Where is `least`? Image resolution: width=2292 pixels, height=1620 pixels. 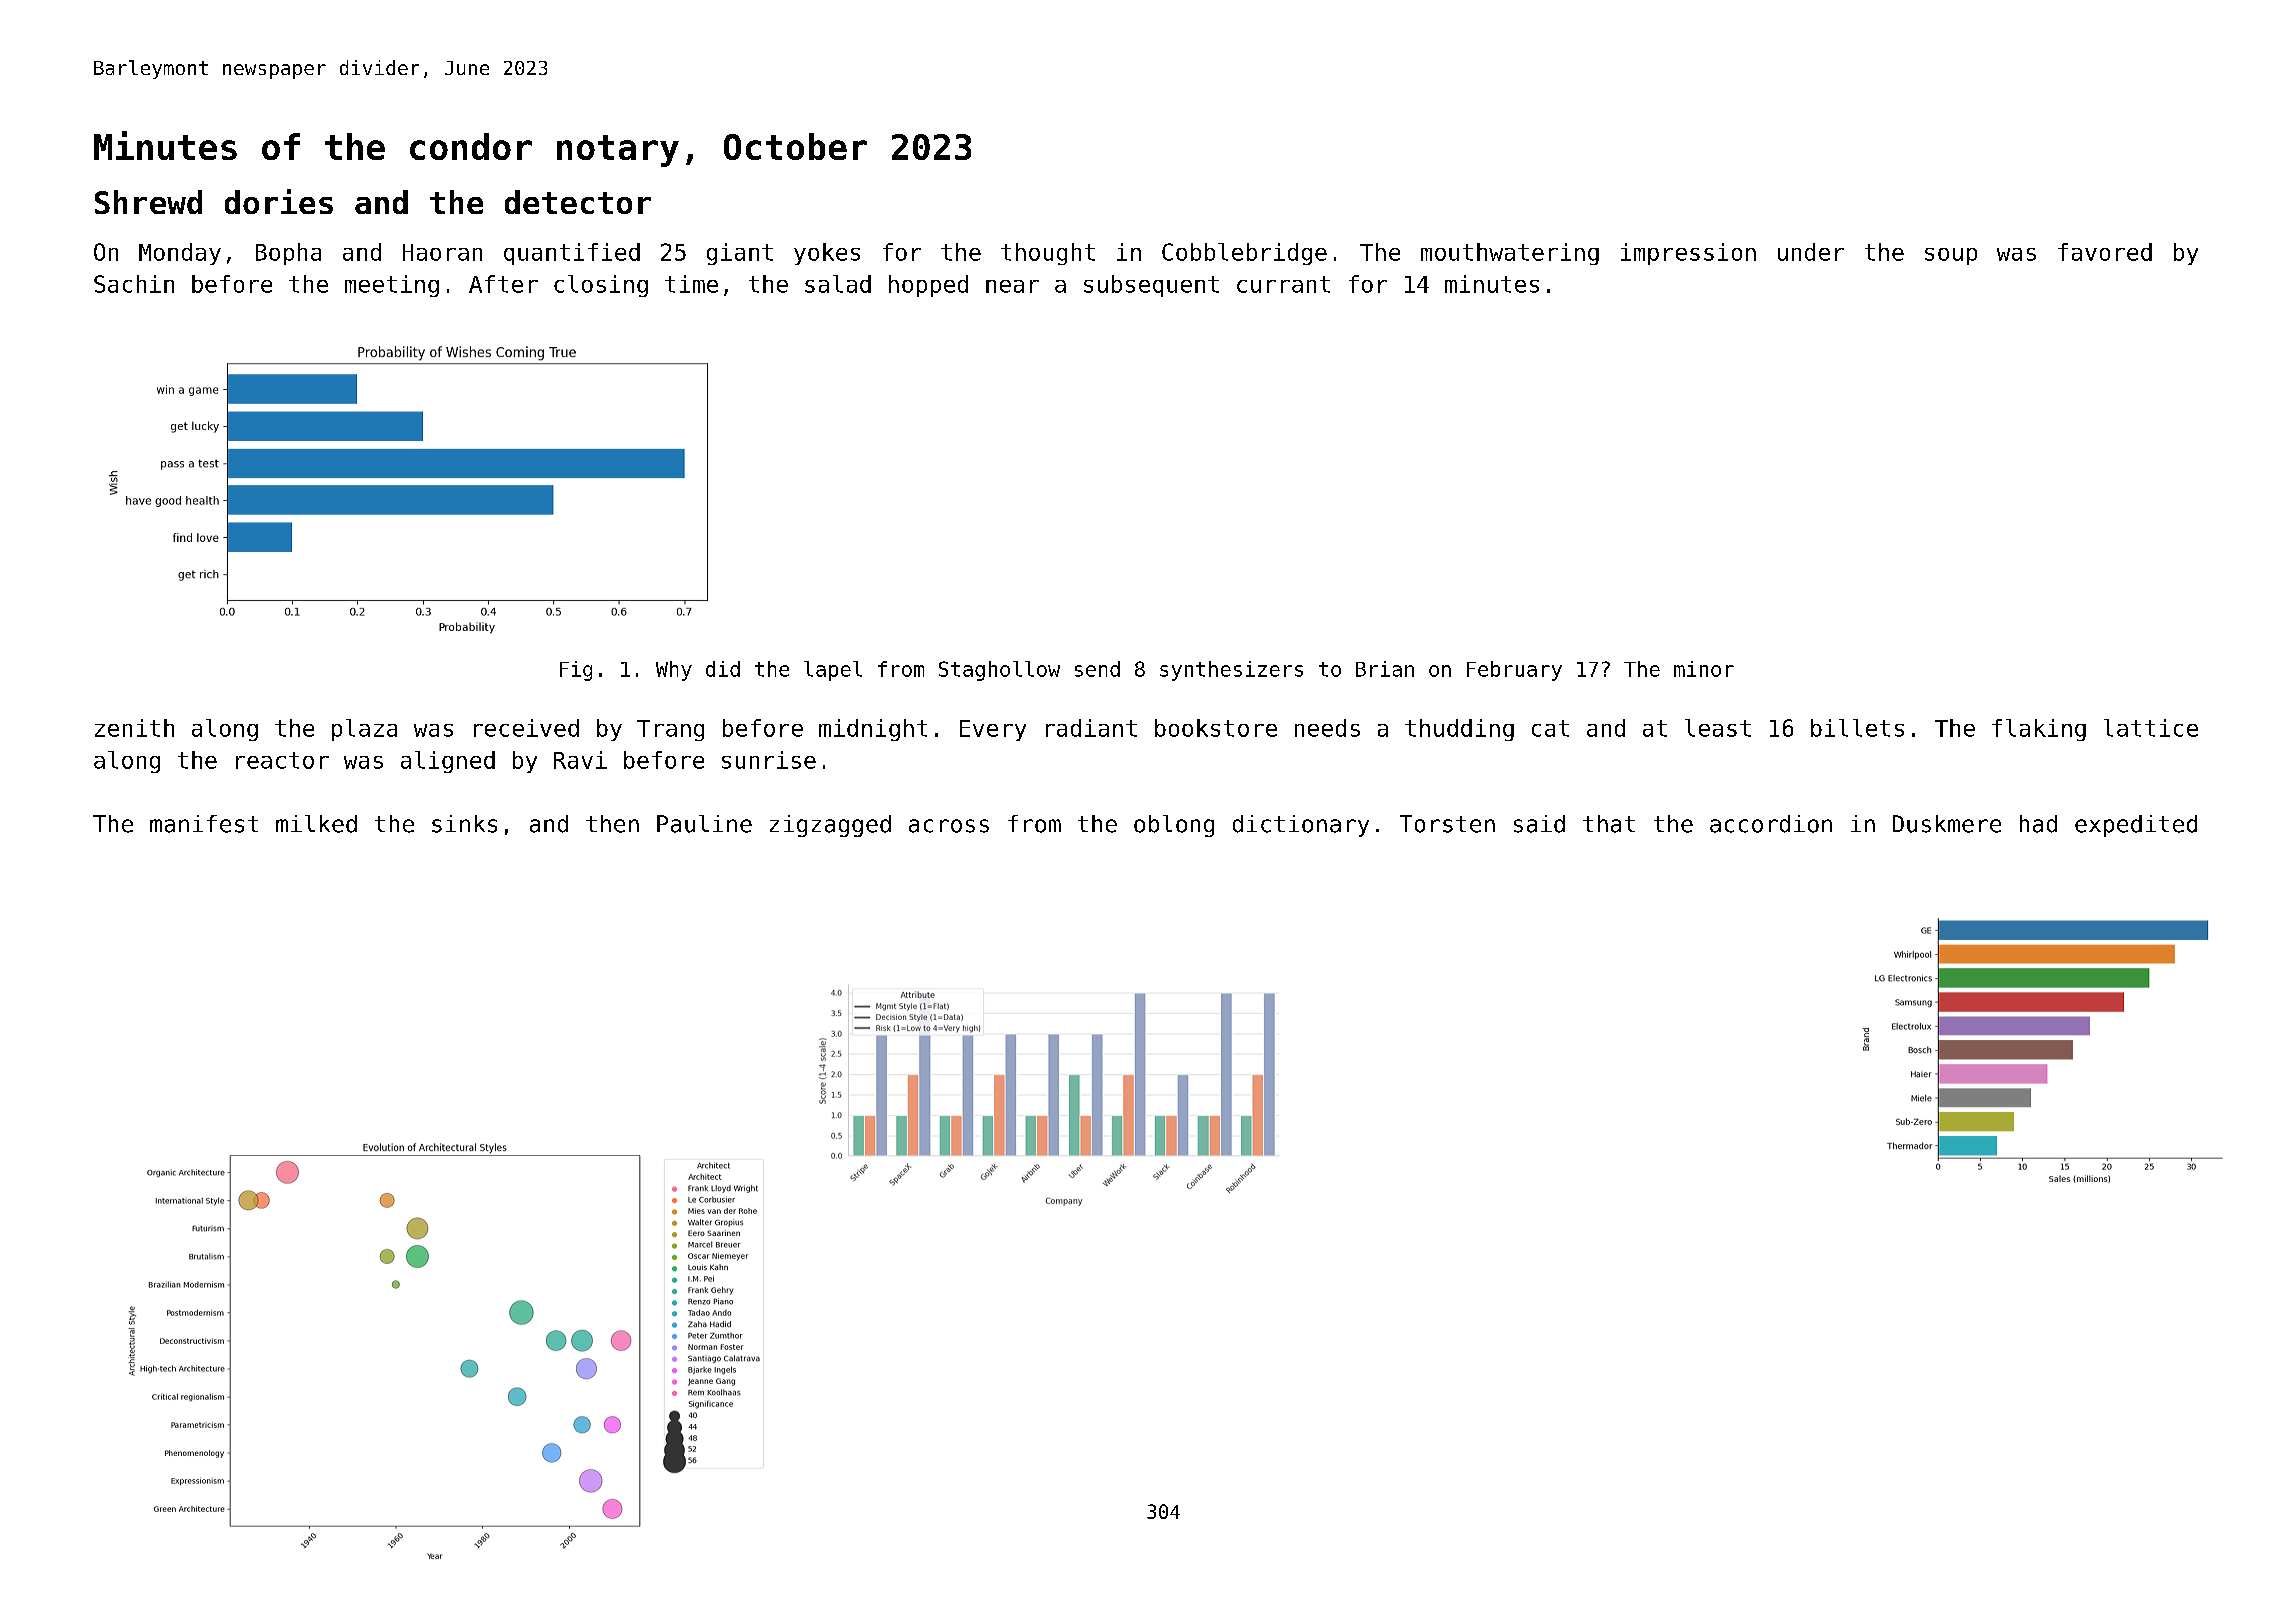
least is located at coordinates (1718, 728).
